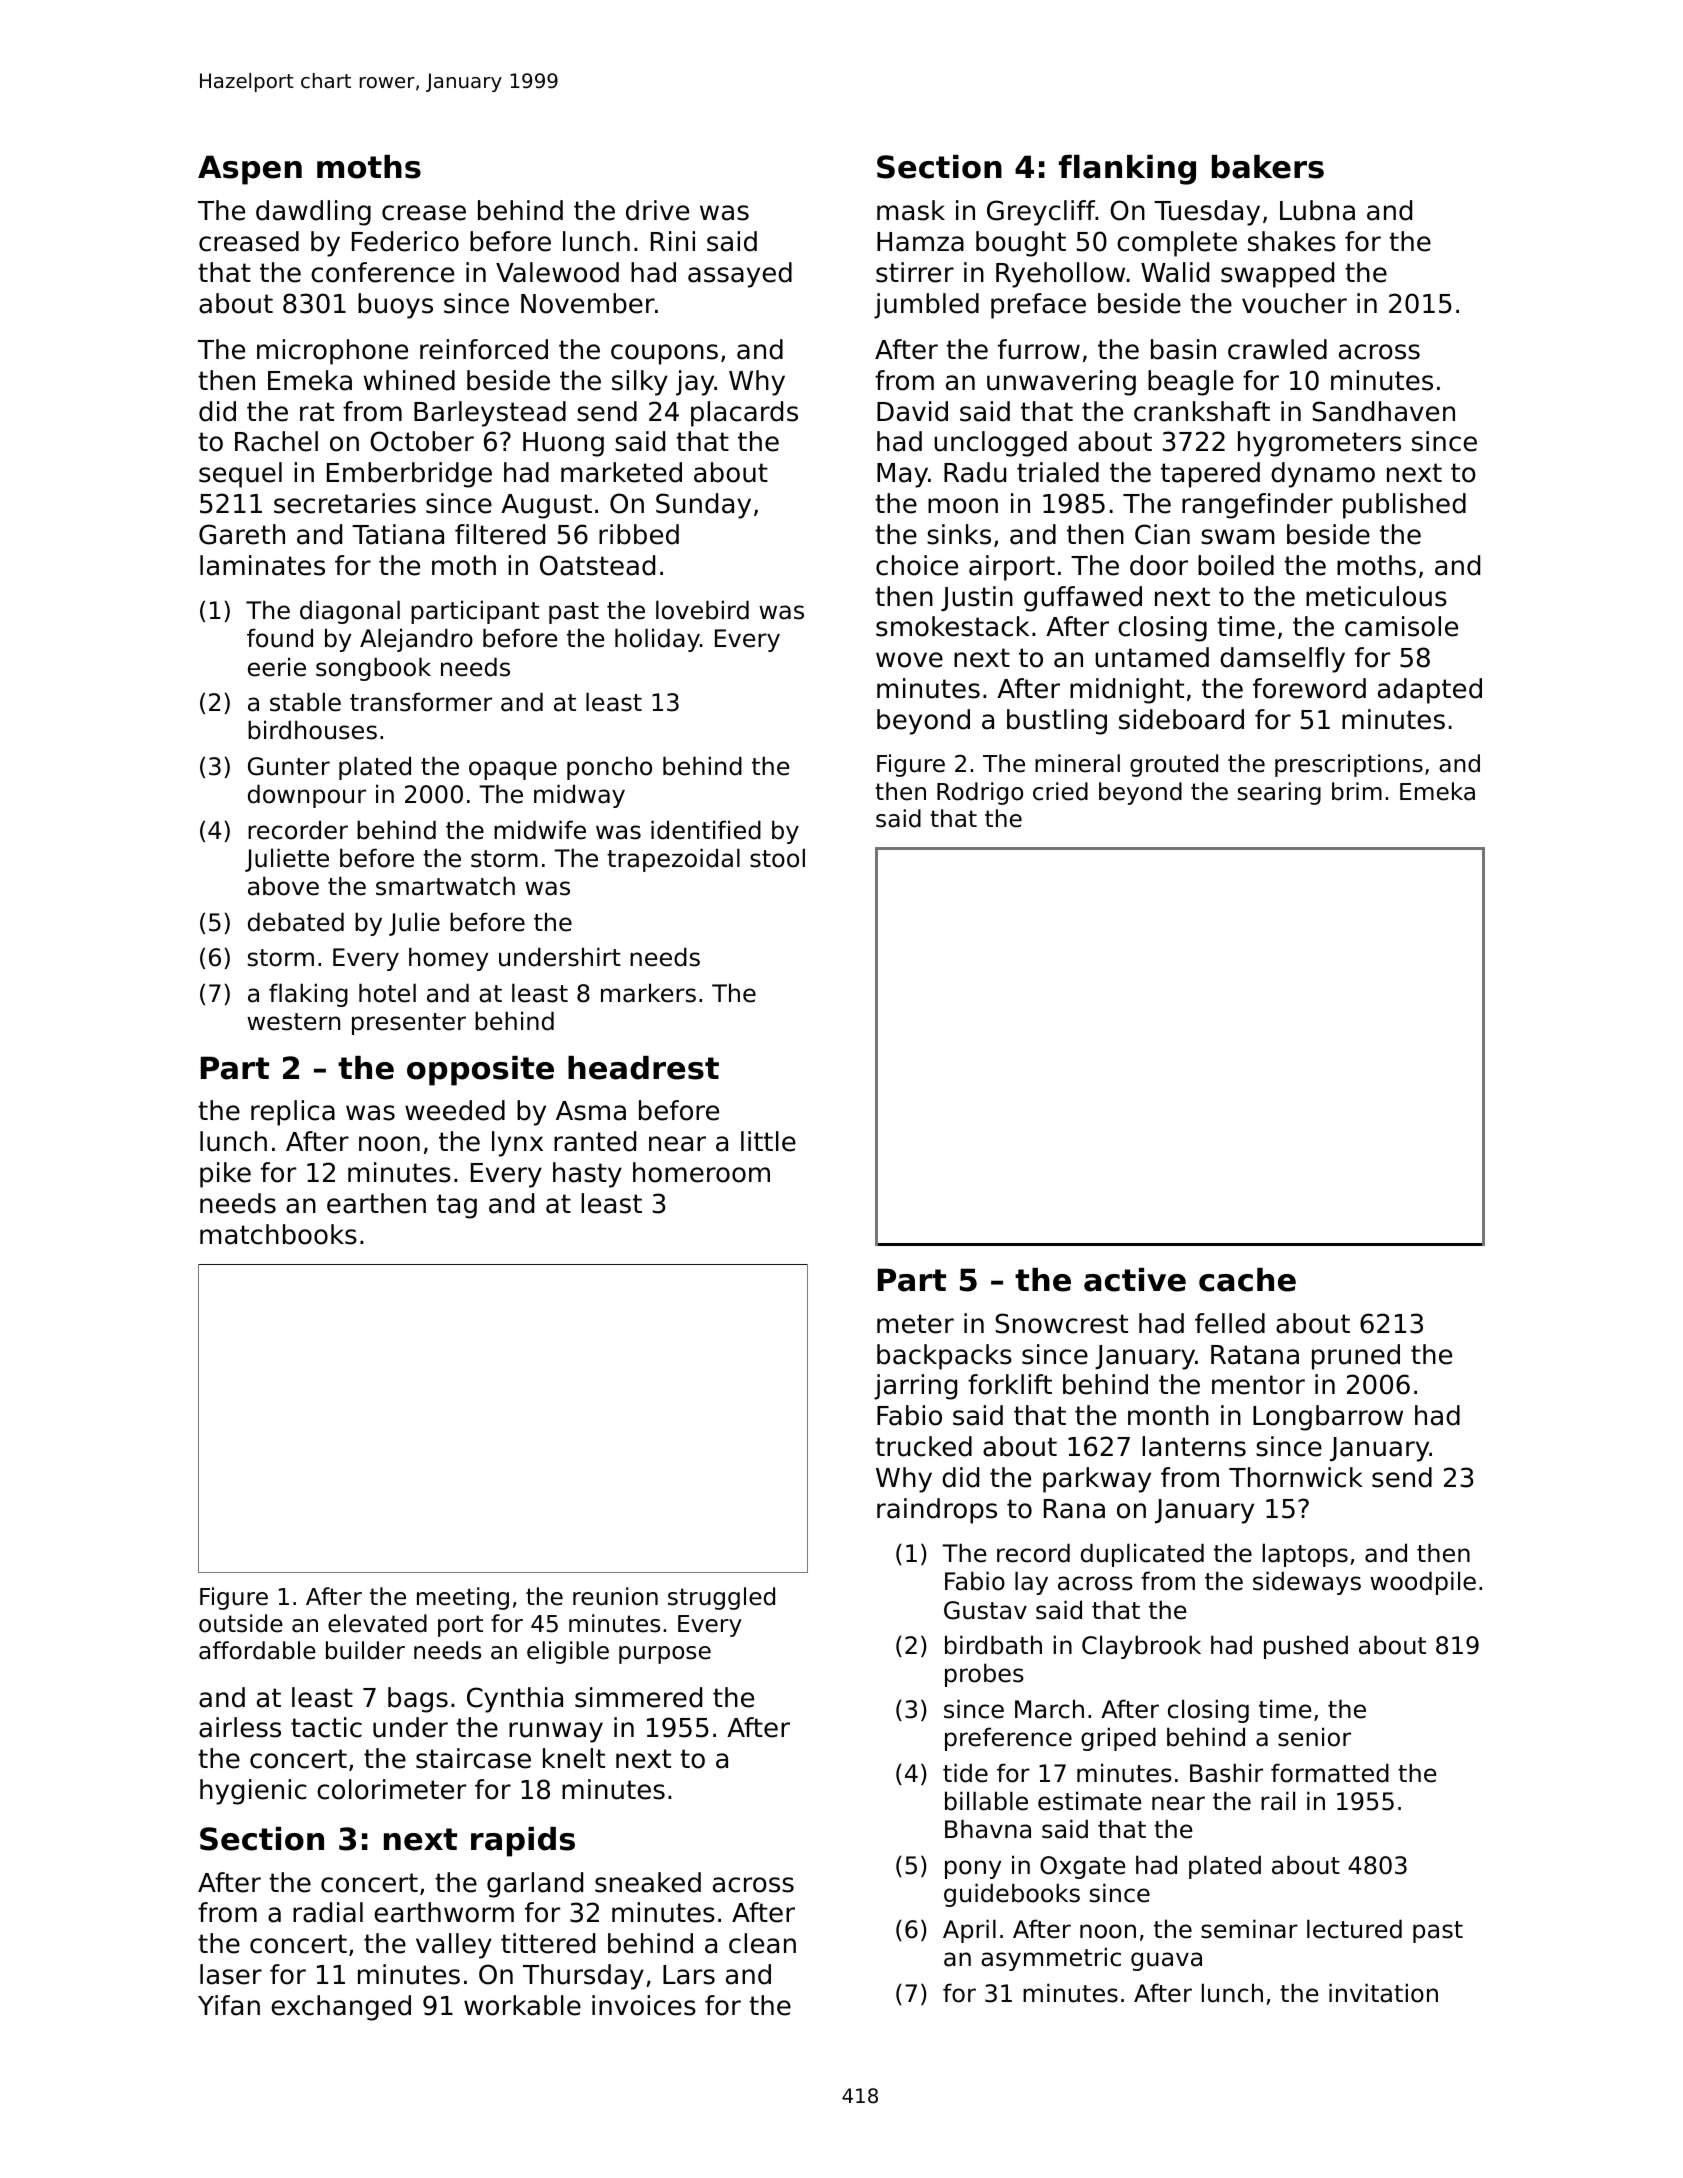 This screenshot has width=1683, height=2178. Describe the element at coordinates (405, 241) in the screenshot. I see `Federico` at that location.
